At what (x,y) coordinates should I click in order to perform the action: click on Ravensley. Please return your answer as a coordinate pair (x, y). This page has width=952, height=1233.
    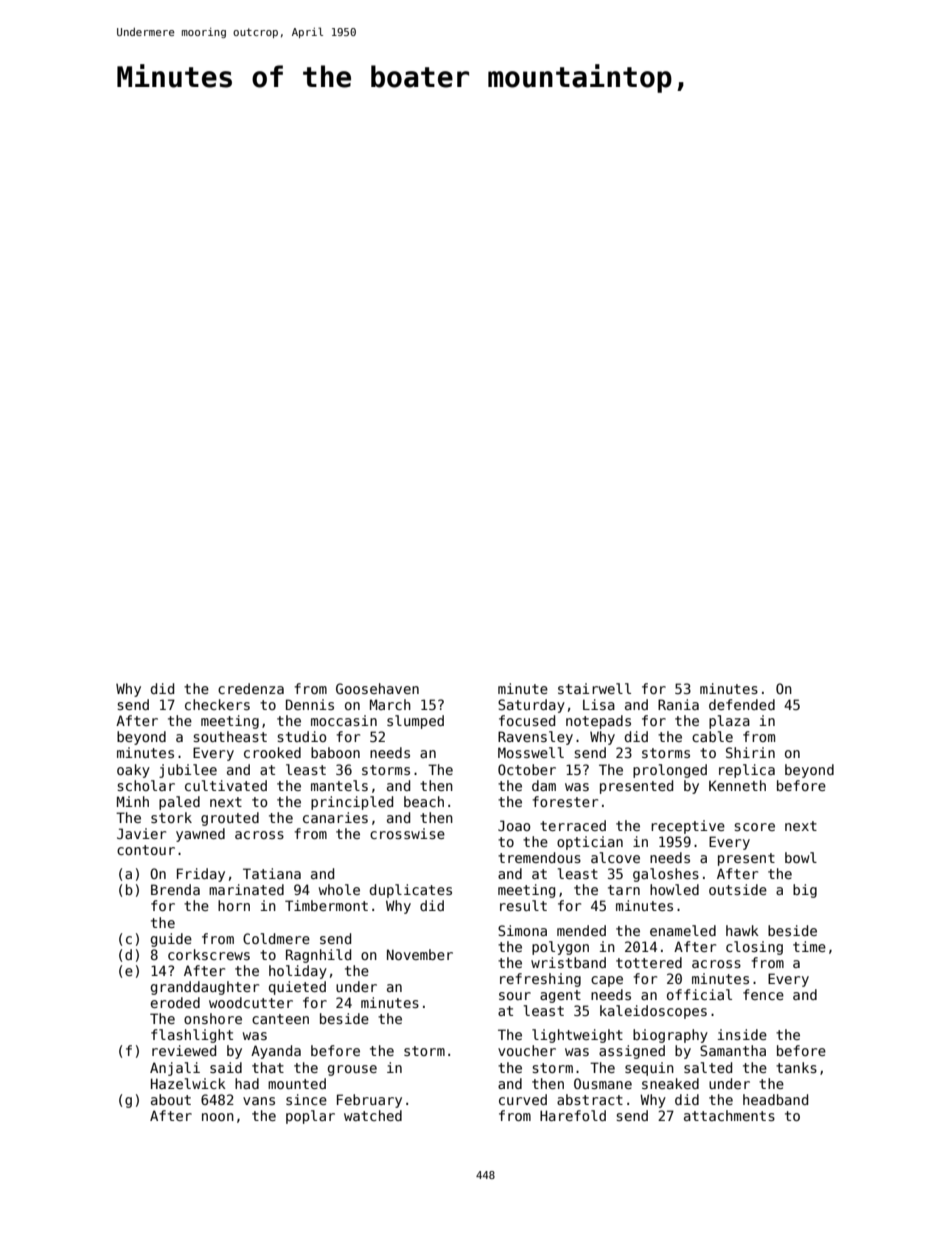
    Looking at the image, I should click on (535, 738).
